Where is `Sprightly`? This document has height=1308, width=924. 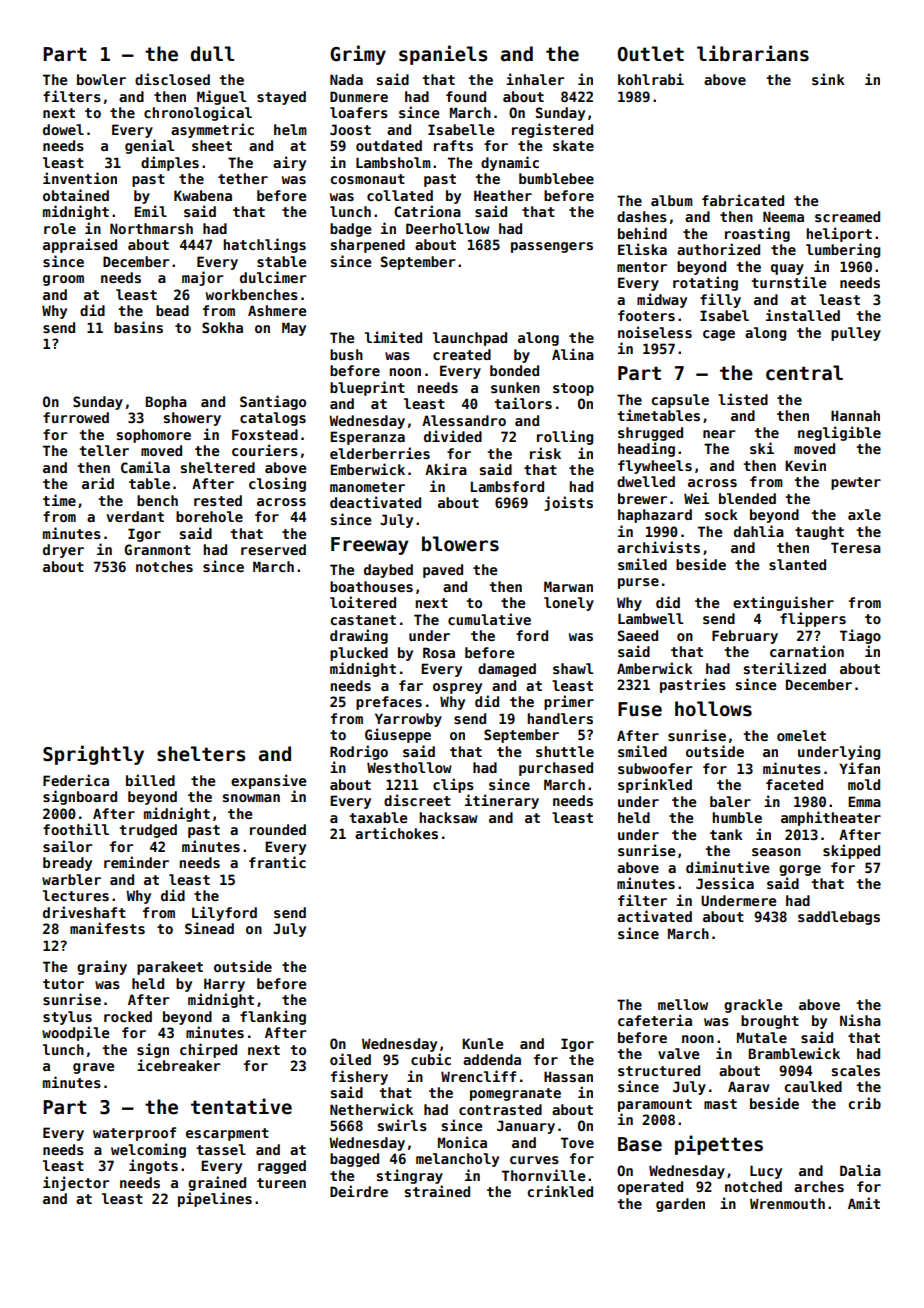 Sprightly is located at coordinates (93, 755).
